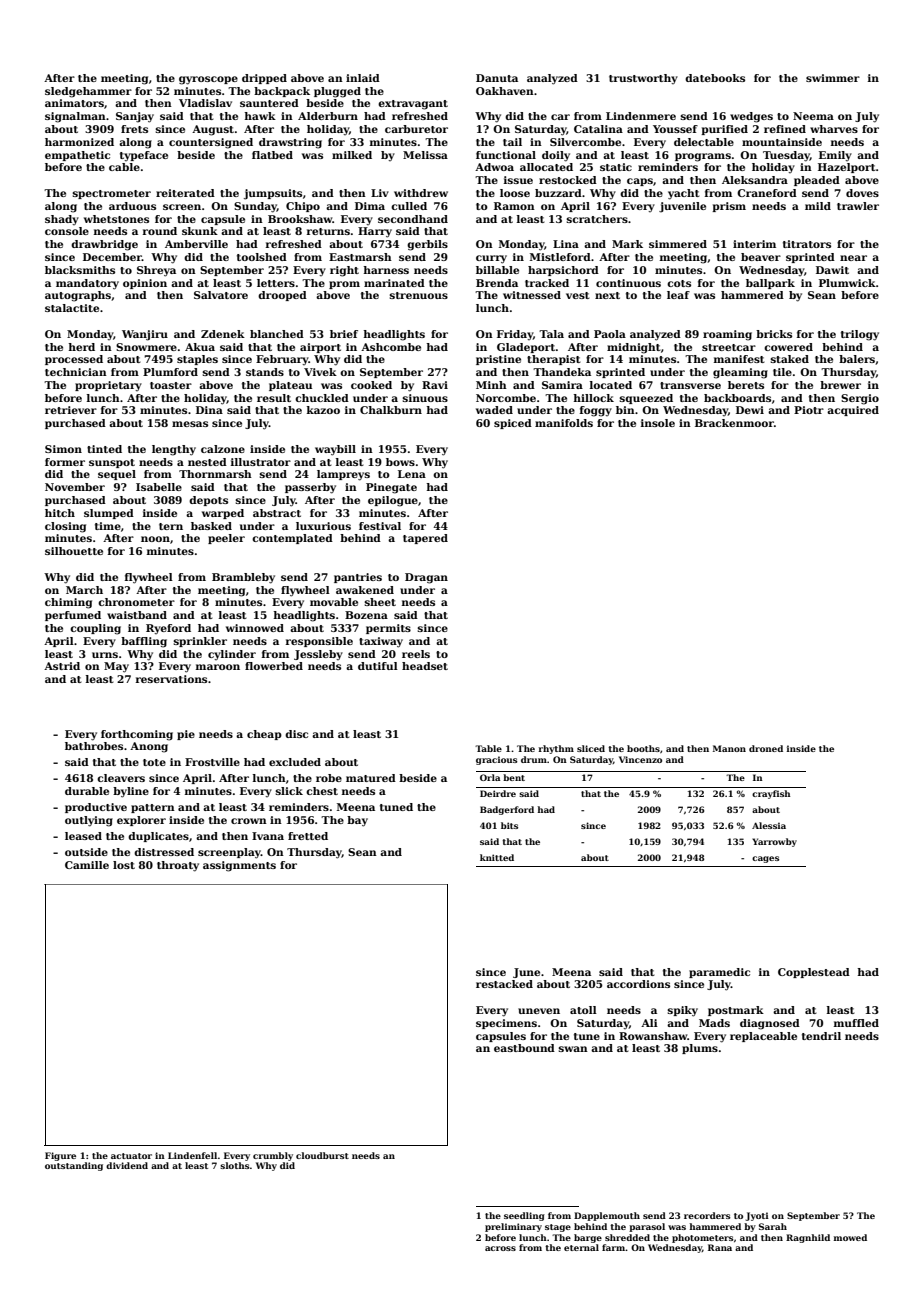 This screenshot has height=1308, width=924. Describe the element at coordinates (513, 424) in the screenshot. I see `spiced` at that location.
